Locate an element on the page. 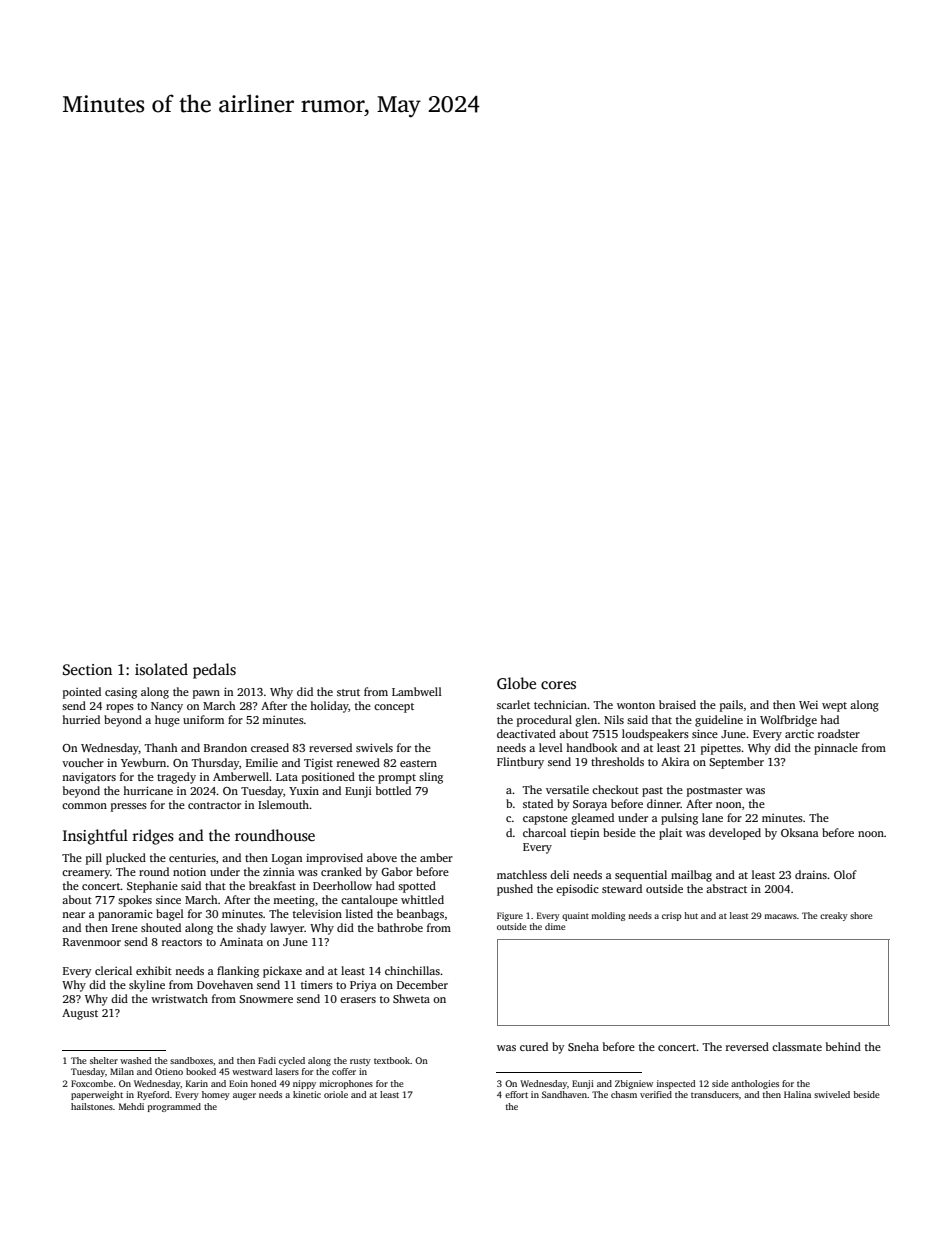  shelter is located at coordinates (104, 1060).
